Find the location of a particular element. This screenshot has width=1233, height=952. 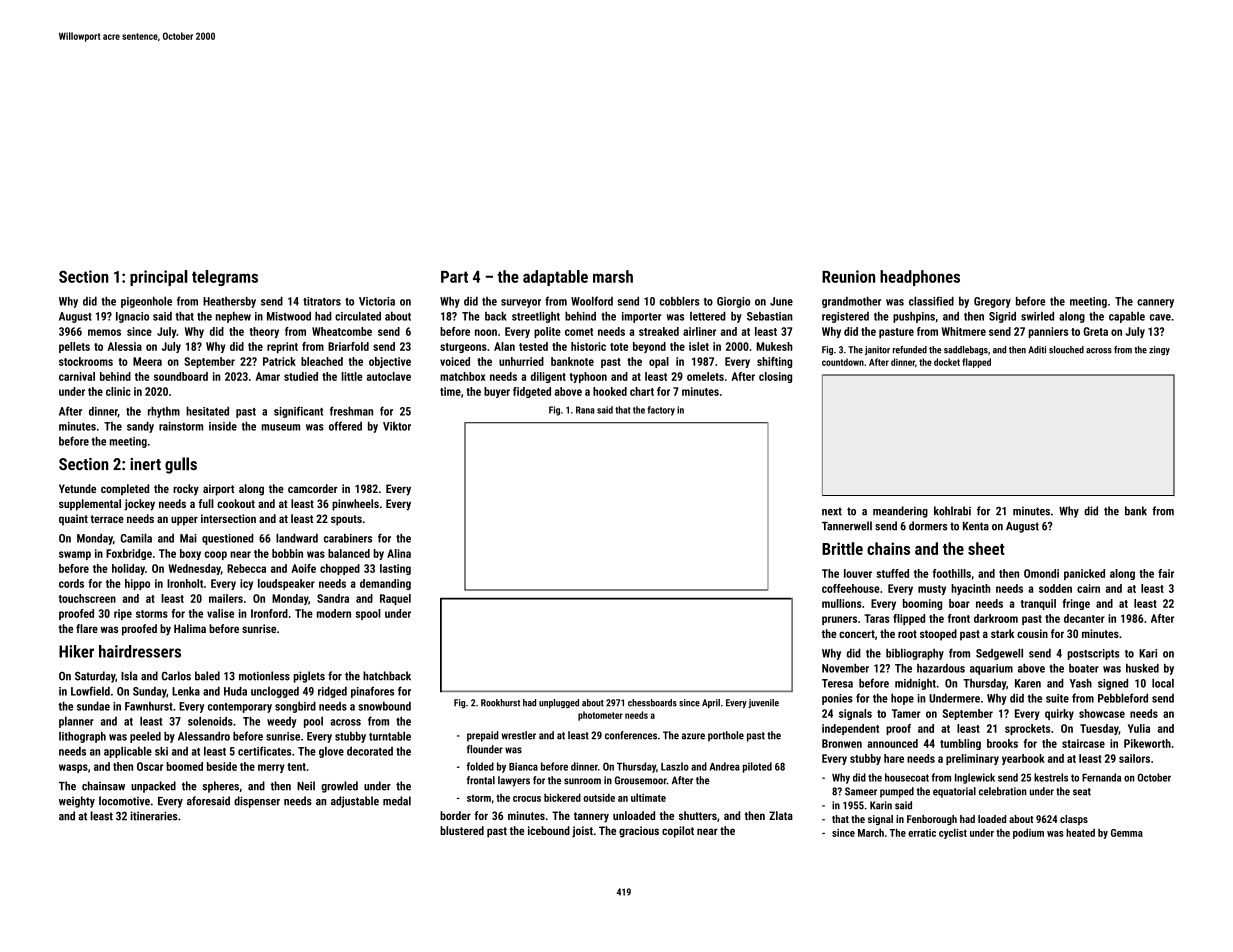

joist is located at coordinates (582, 832).
